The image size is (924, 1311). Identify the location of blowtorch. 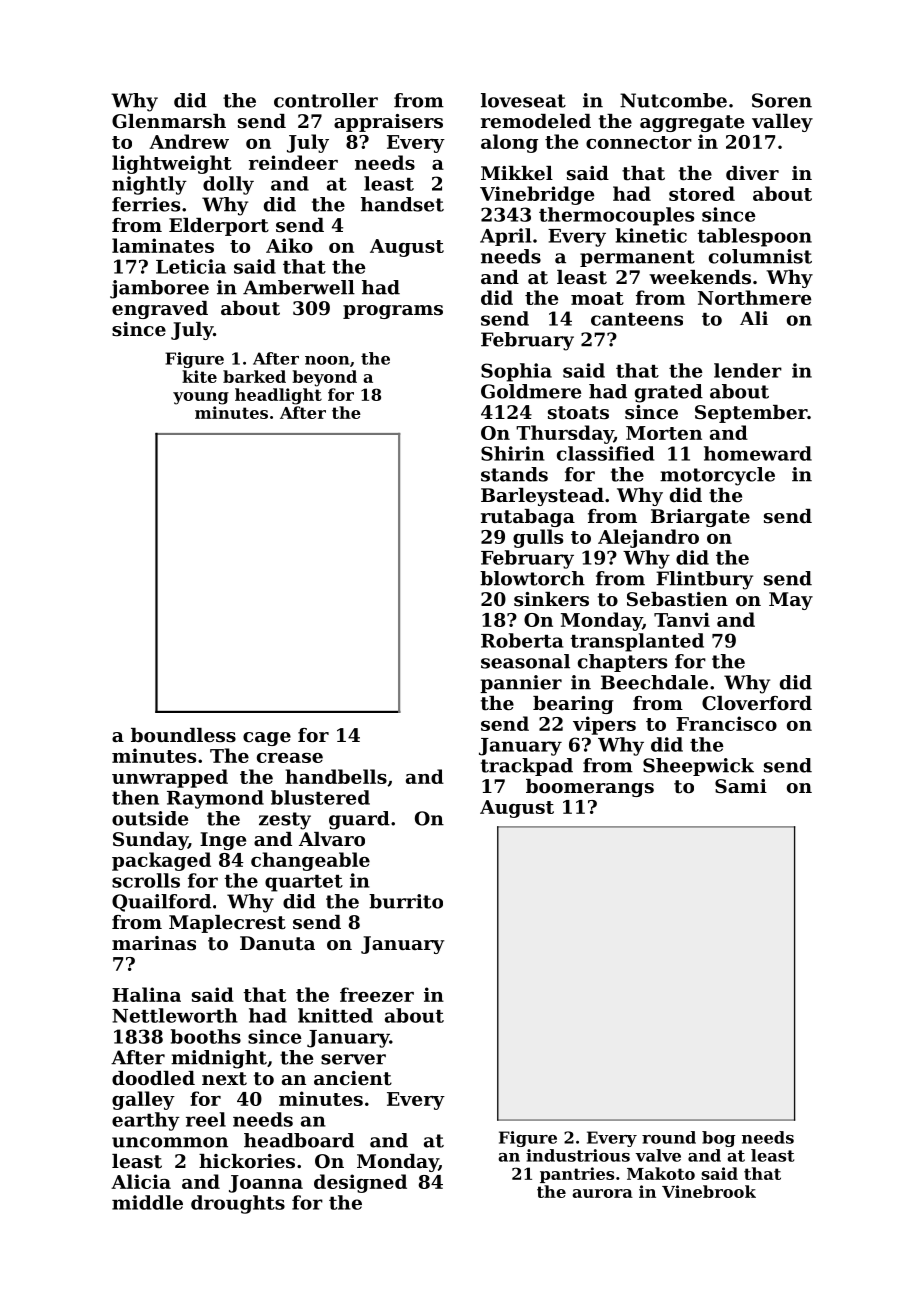
(532, 578).
